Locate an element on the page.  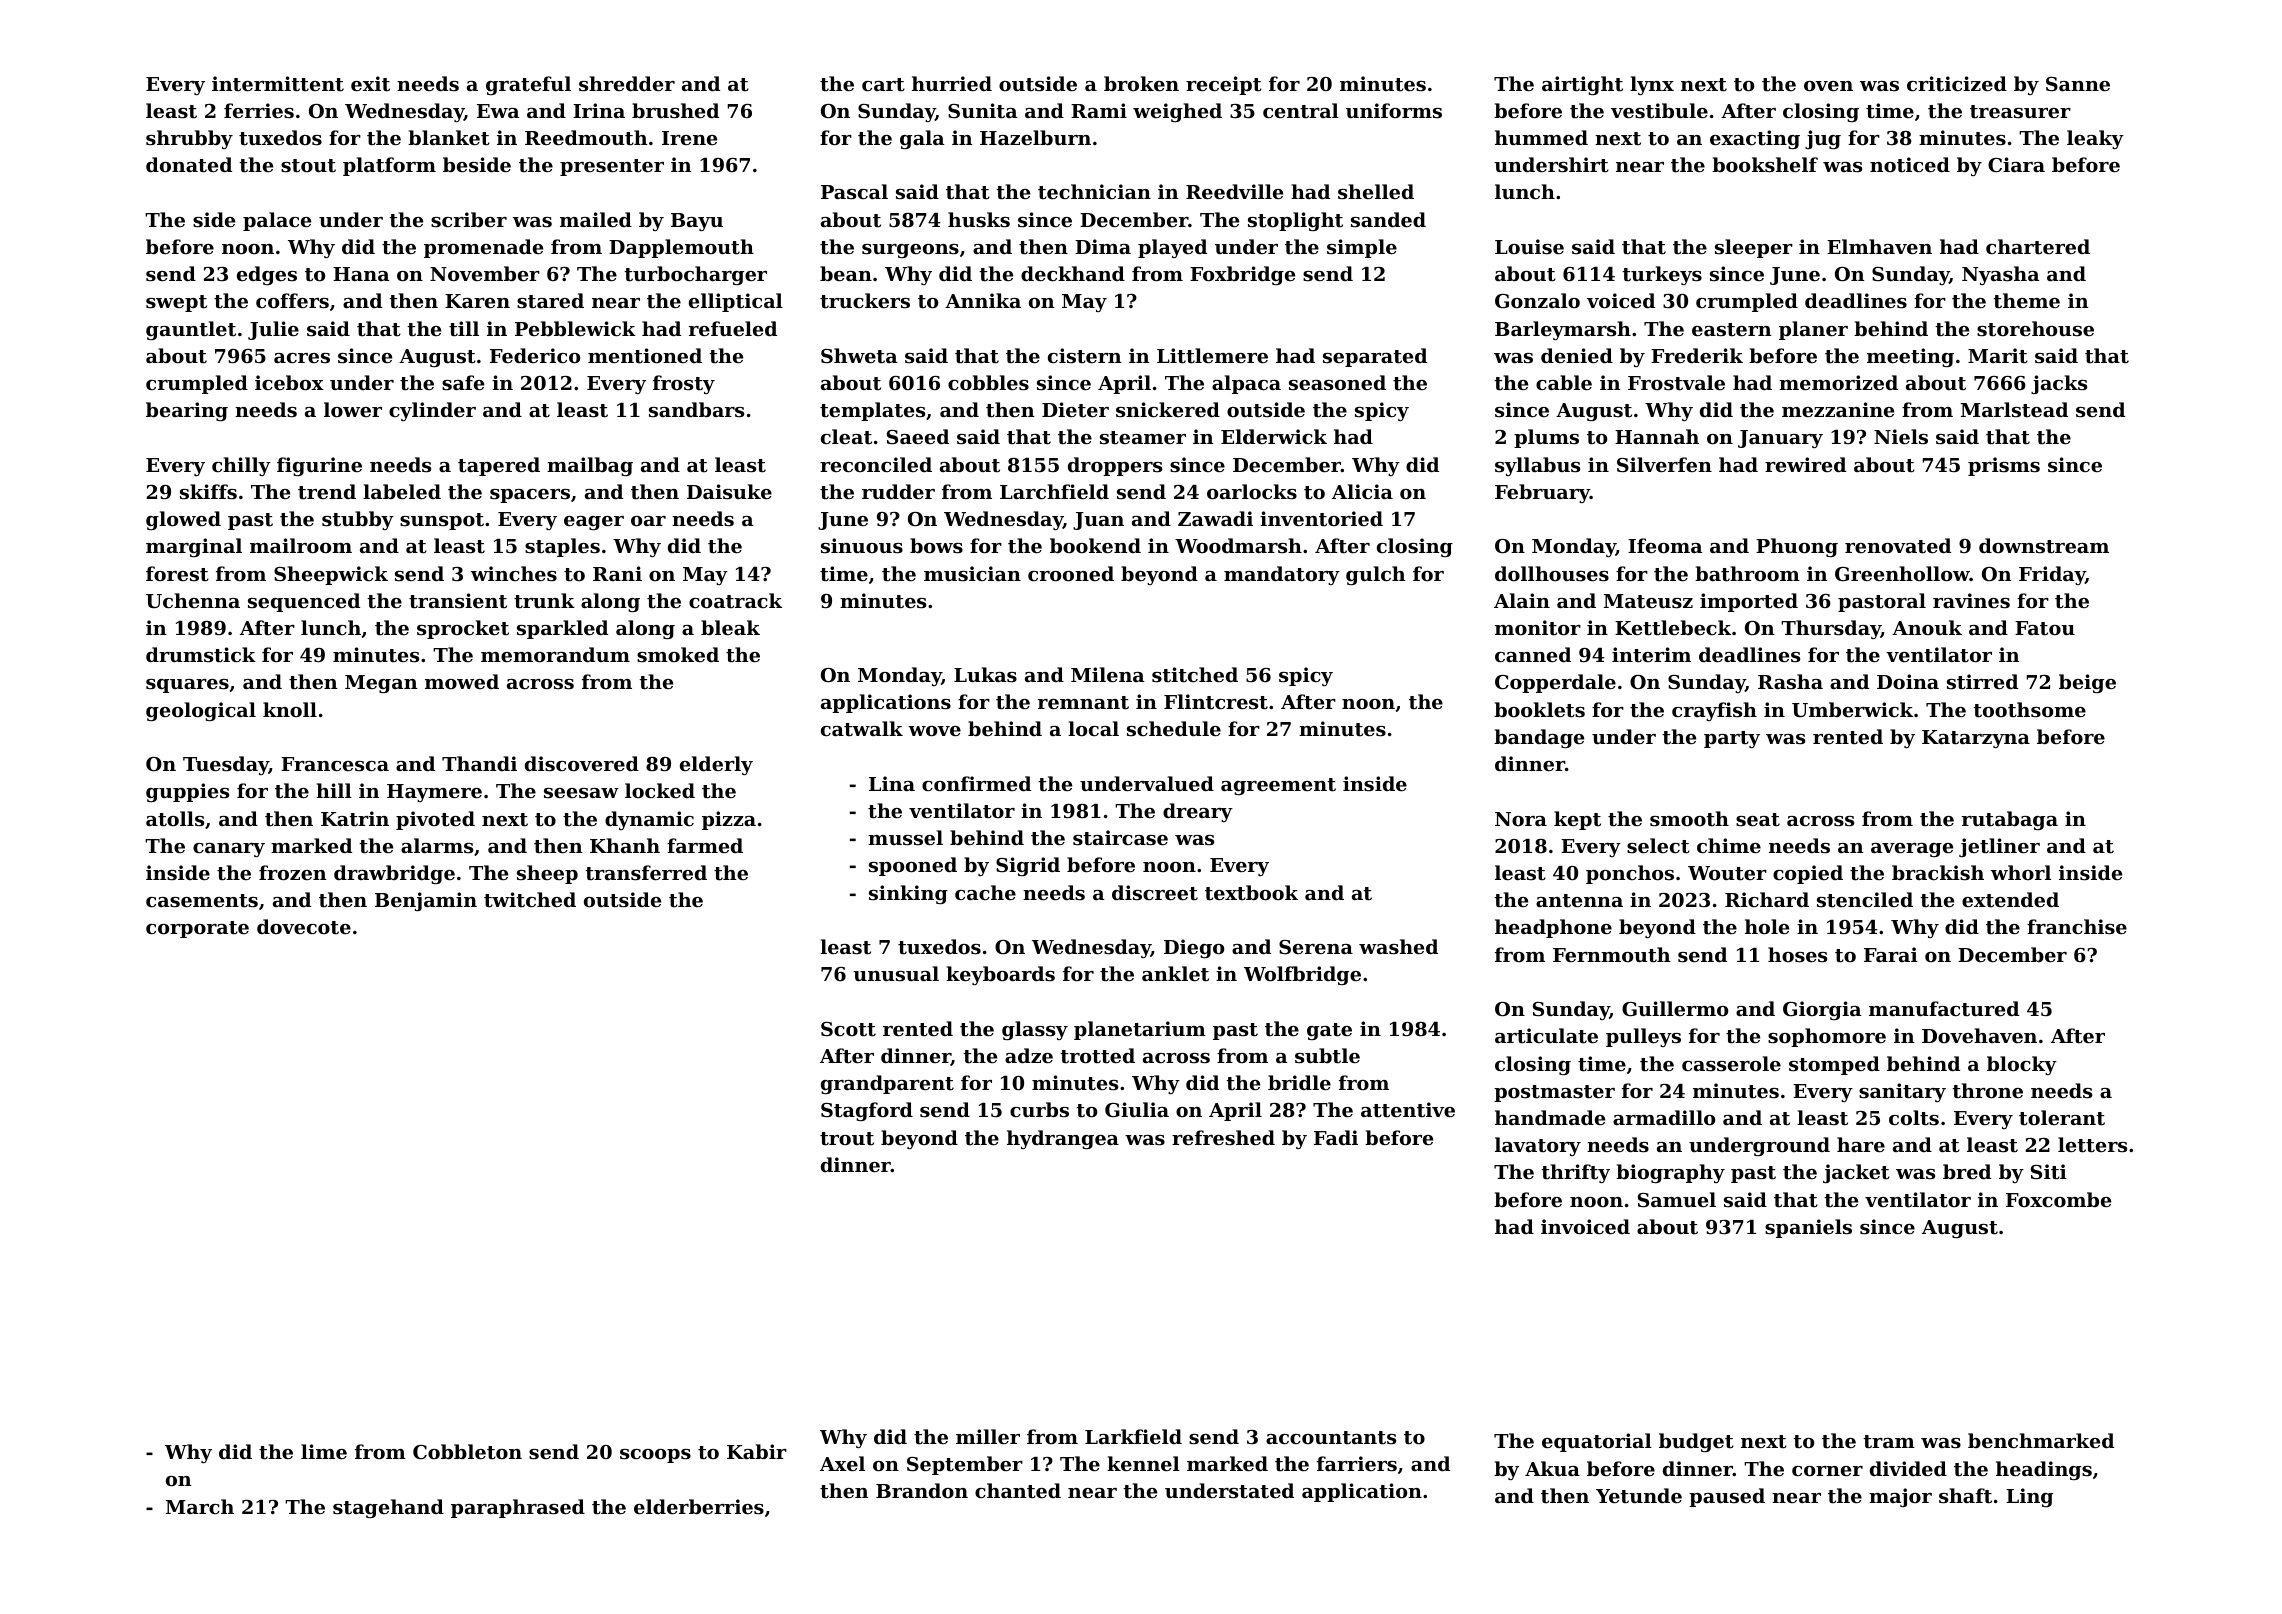
corporate is located at coordinates (197, 929).
